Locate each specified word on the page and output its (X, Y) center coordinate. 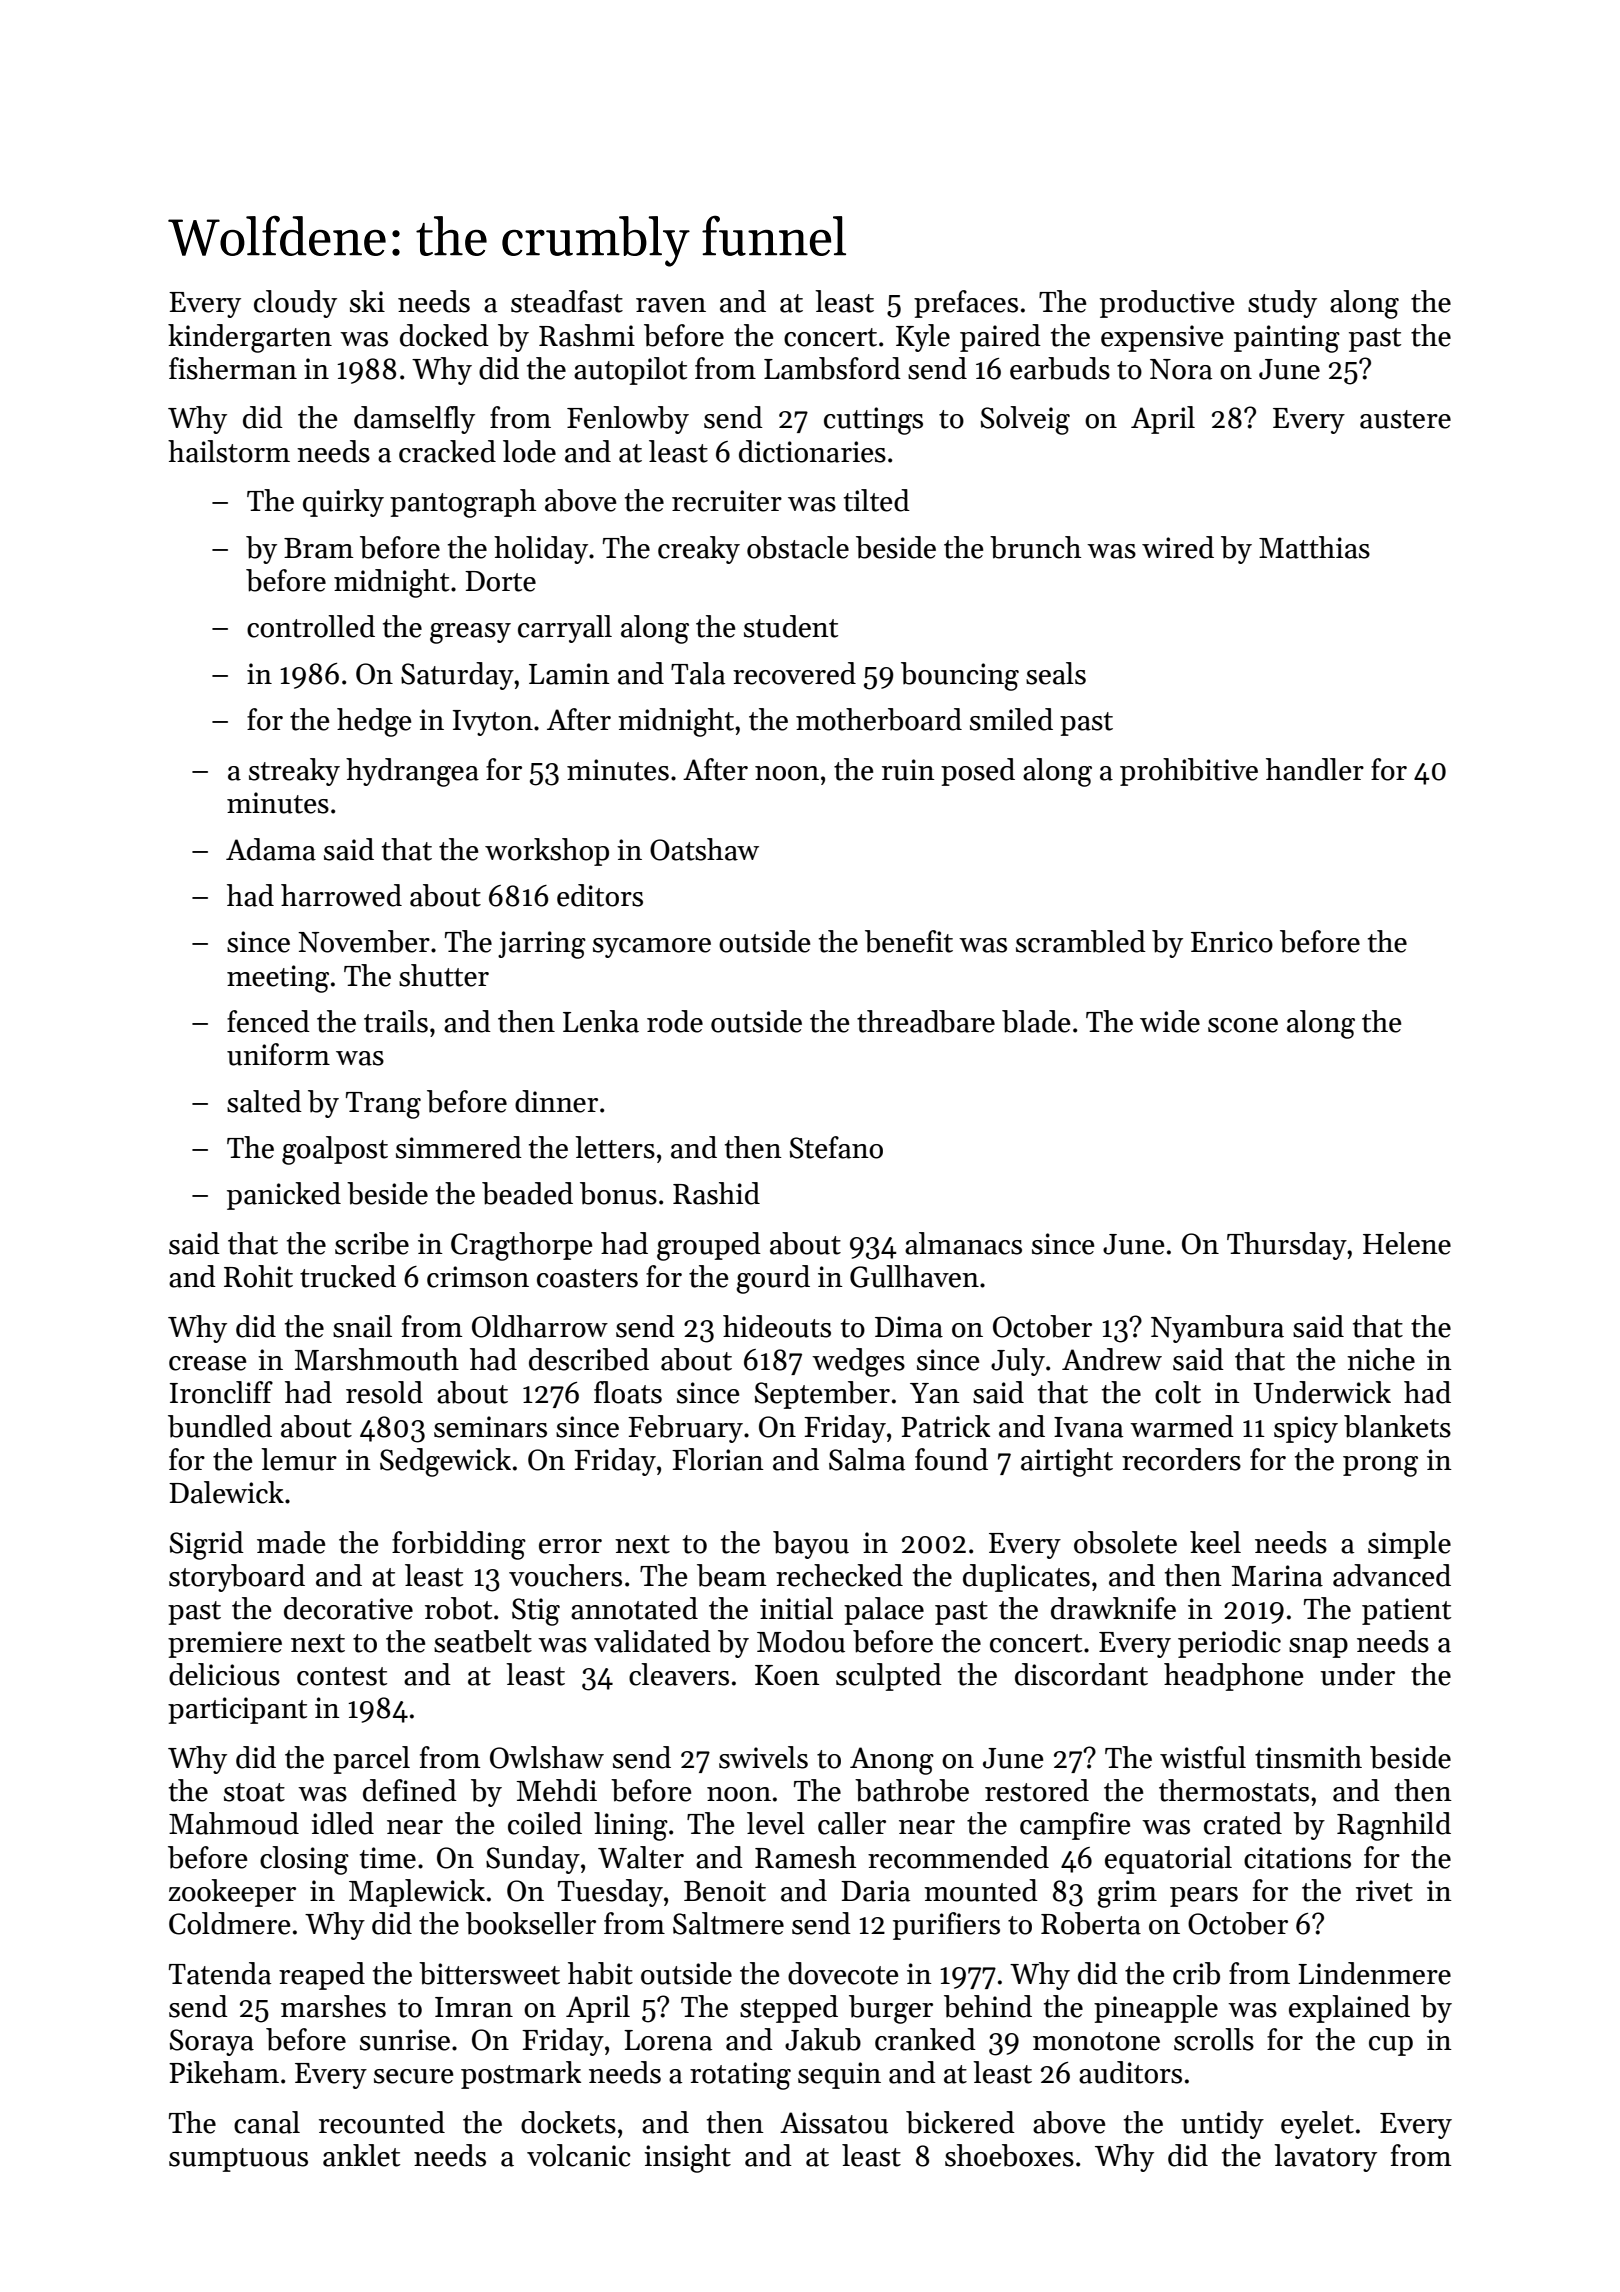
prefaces (966, 304)
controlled (311, 626)
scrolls (1214, 2039)
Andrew (1112, 1359)
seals (1056, 673)
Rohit (258, 1276)
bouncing (960, 676)
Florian (718, 1459)
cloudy (295, 304)
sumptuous (238, 2160)
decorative (348, 1608)
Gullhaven (914, 1276)
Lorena (668, 2040)
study (1282, 304)
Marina (1277, 1576)
